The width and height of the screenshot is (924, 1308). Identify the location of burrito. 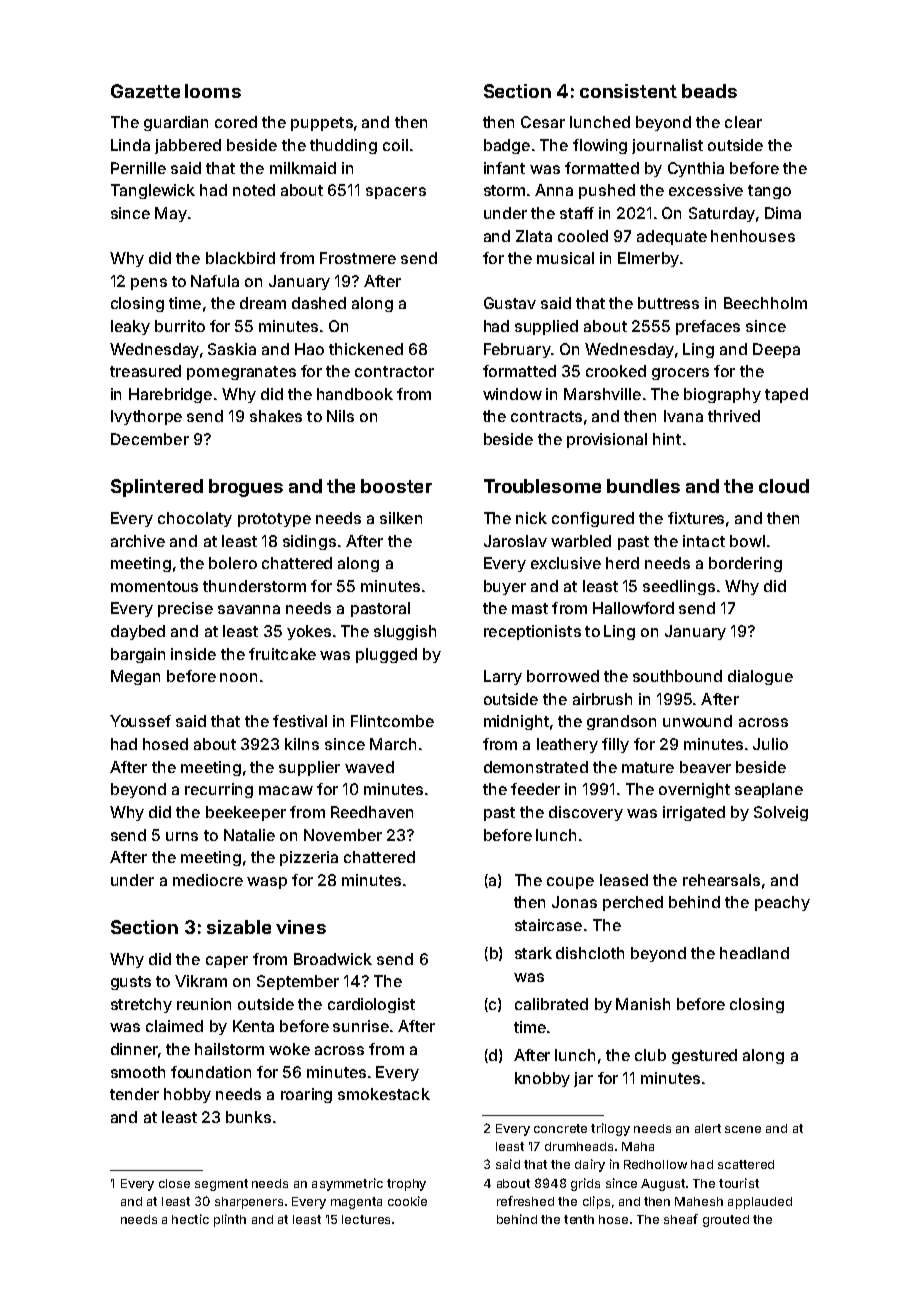
(180, 326).
